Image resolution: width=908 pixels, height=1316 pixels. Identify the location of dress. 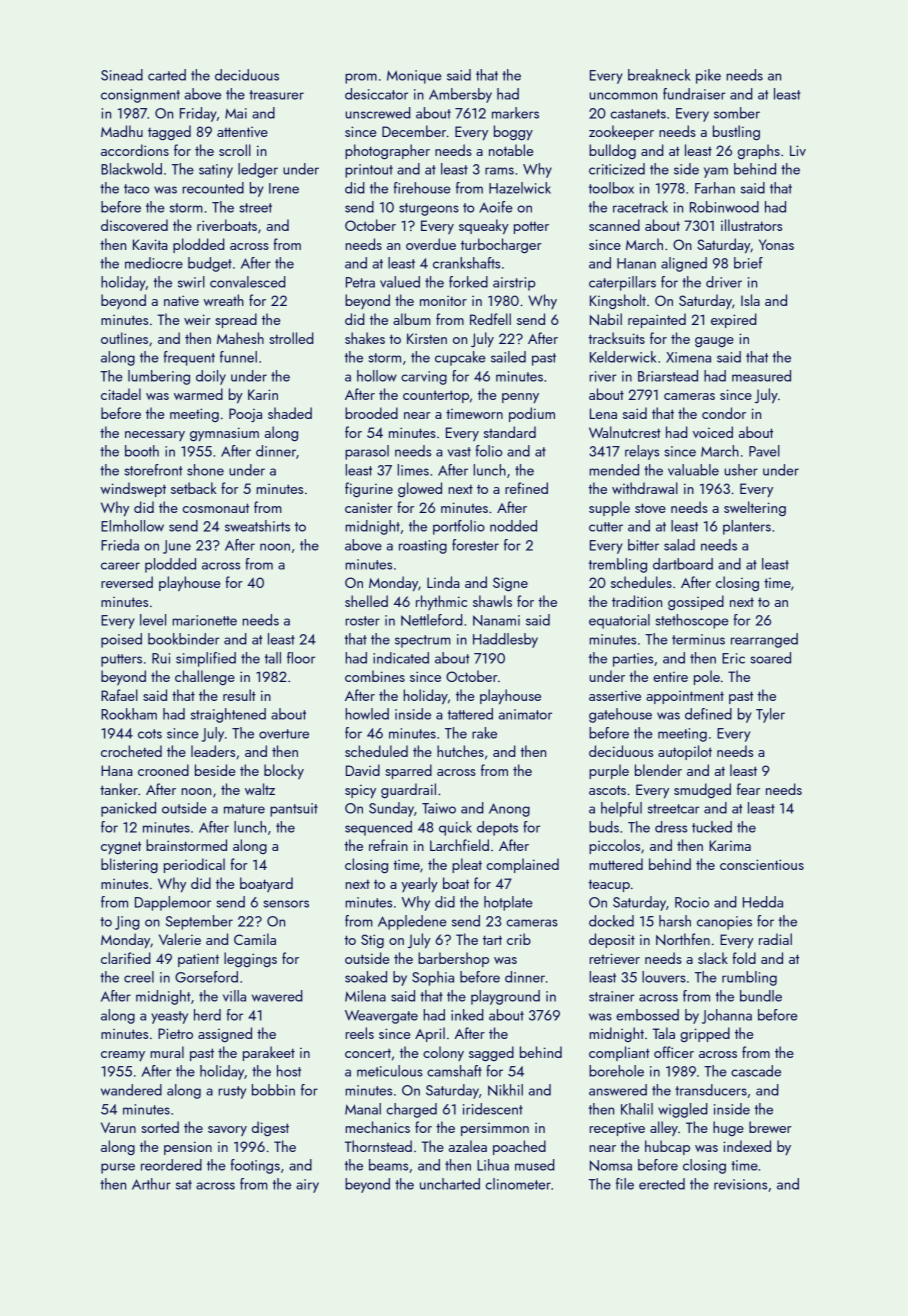
(671, 827).
